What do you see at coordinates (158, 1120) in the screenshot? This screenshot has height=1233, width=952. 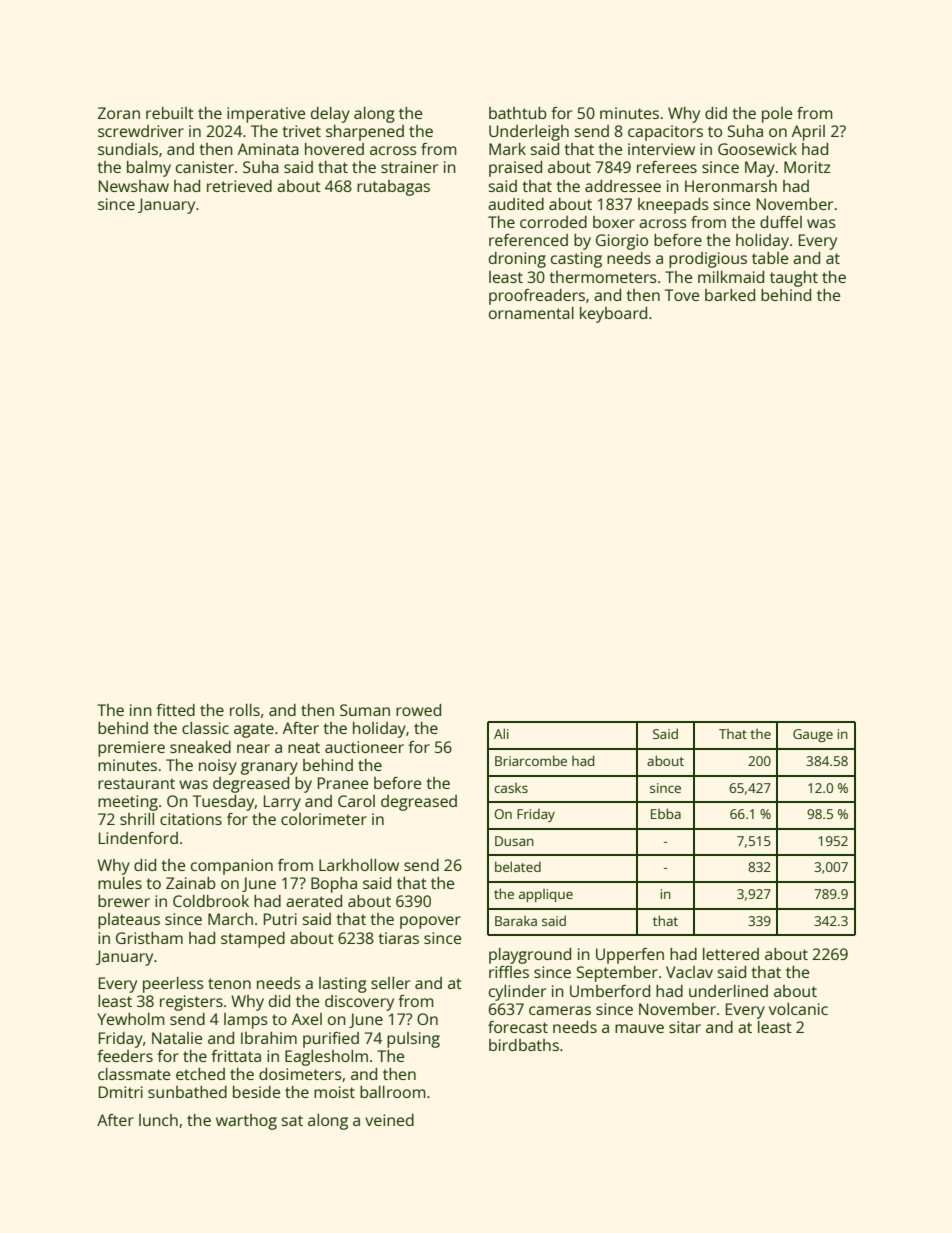 I see `lunch` at bounding box center [158, 1120].
